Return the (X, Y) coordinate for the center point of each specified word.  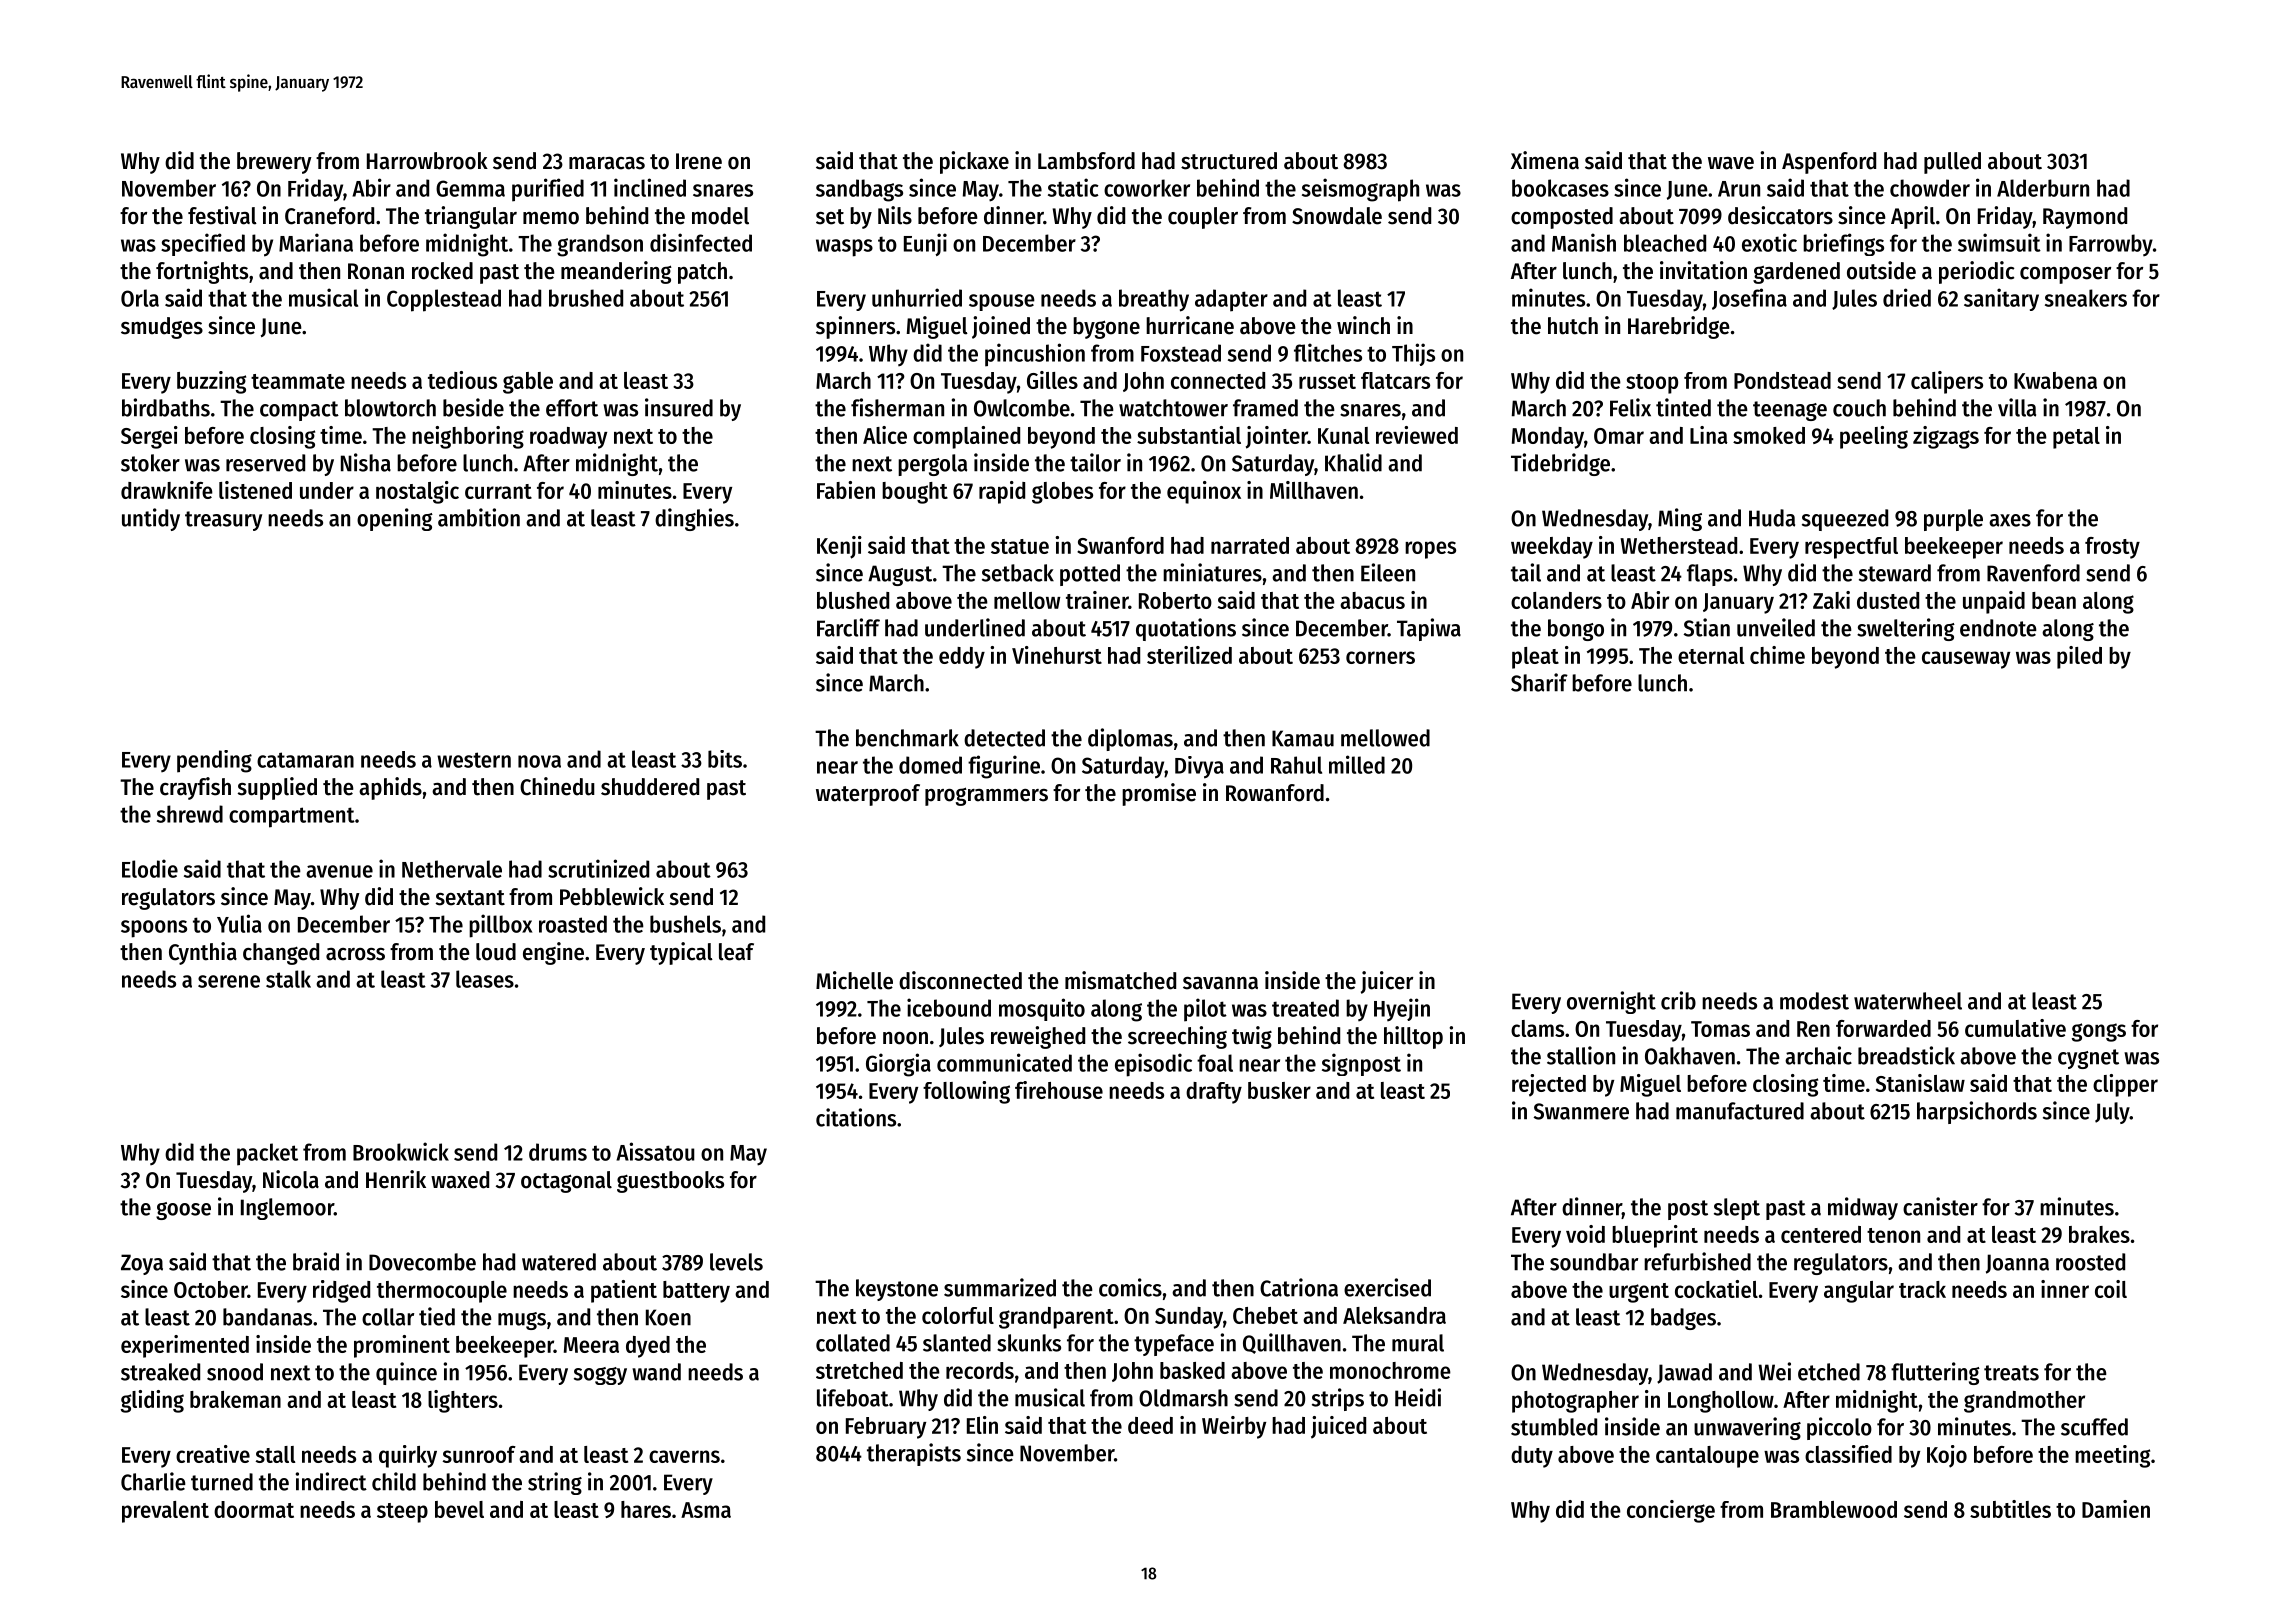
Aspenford (1829, 163)
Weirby (1234, 1427)
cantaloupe (1707, 1457)
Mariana (316, 242)
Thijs (1413, 354)
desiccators (1780, 215)
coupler (1203, 218)
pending (214, 761)
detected (1004, 738)
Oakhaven (1690, 1056)
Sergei (149, 437)
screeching (1177, 1037)
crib (1678, 1000)
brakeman (235, 1399)
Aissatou (655, 1151)
